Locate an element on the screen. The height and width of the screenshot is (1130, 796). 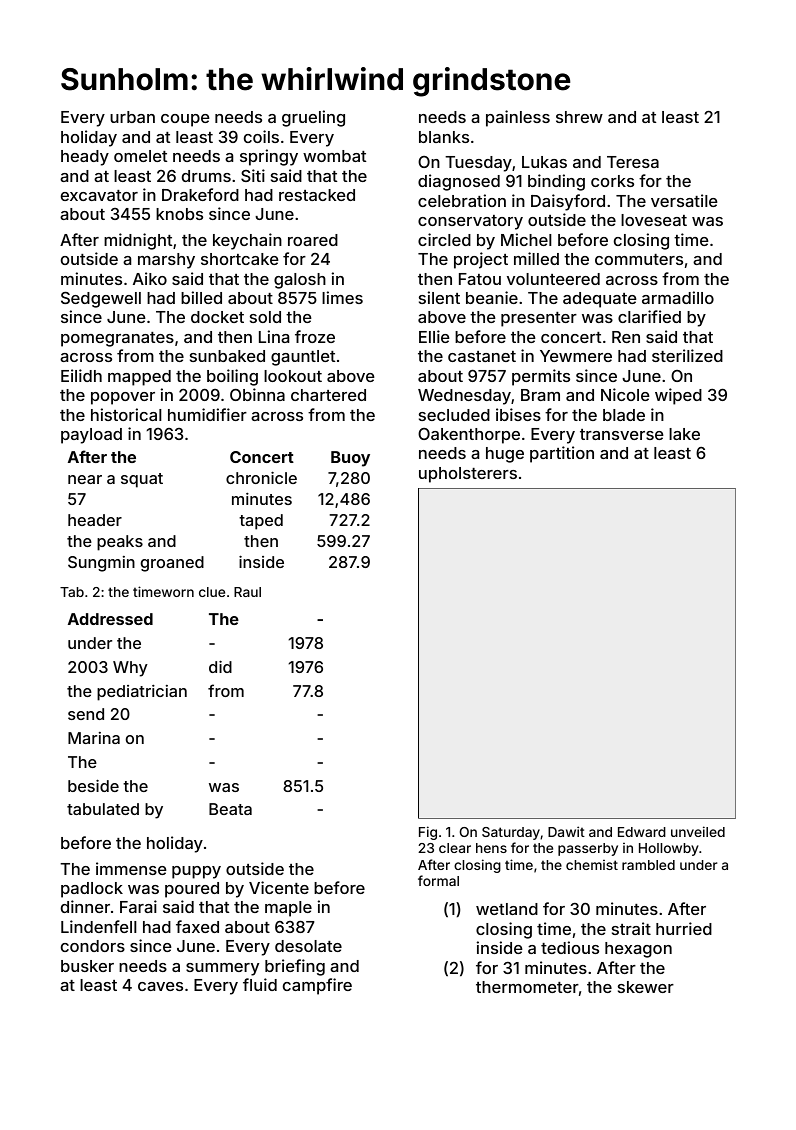
painless is located at coordinates (518, 118).
